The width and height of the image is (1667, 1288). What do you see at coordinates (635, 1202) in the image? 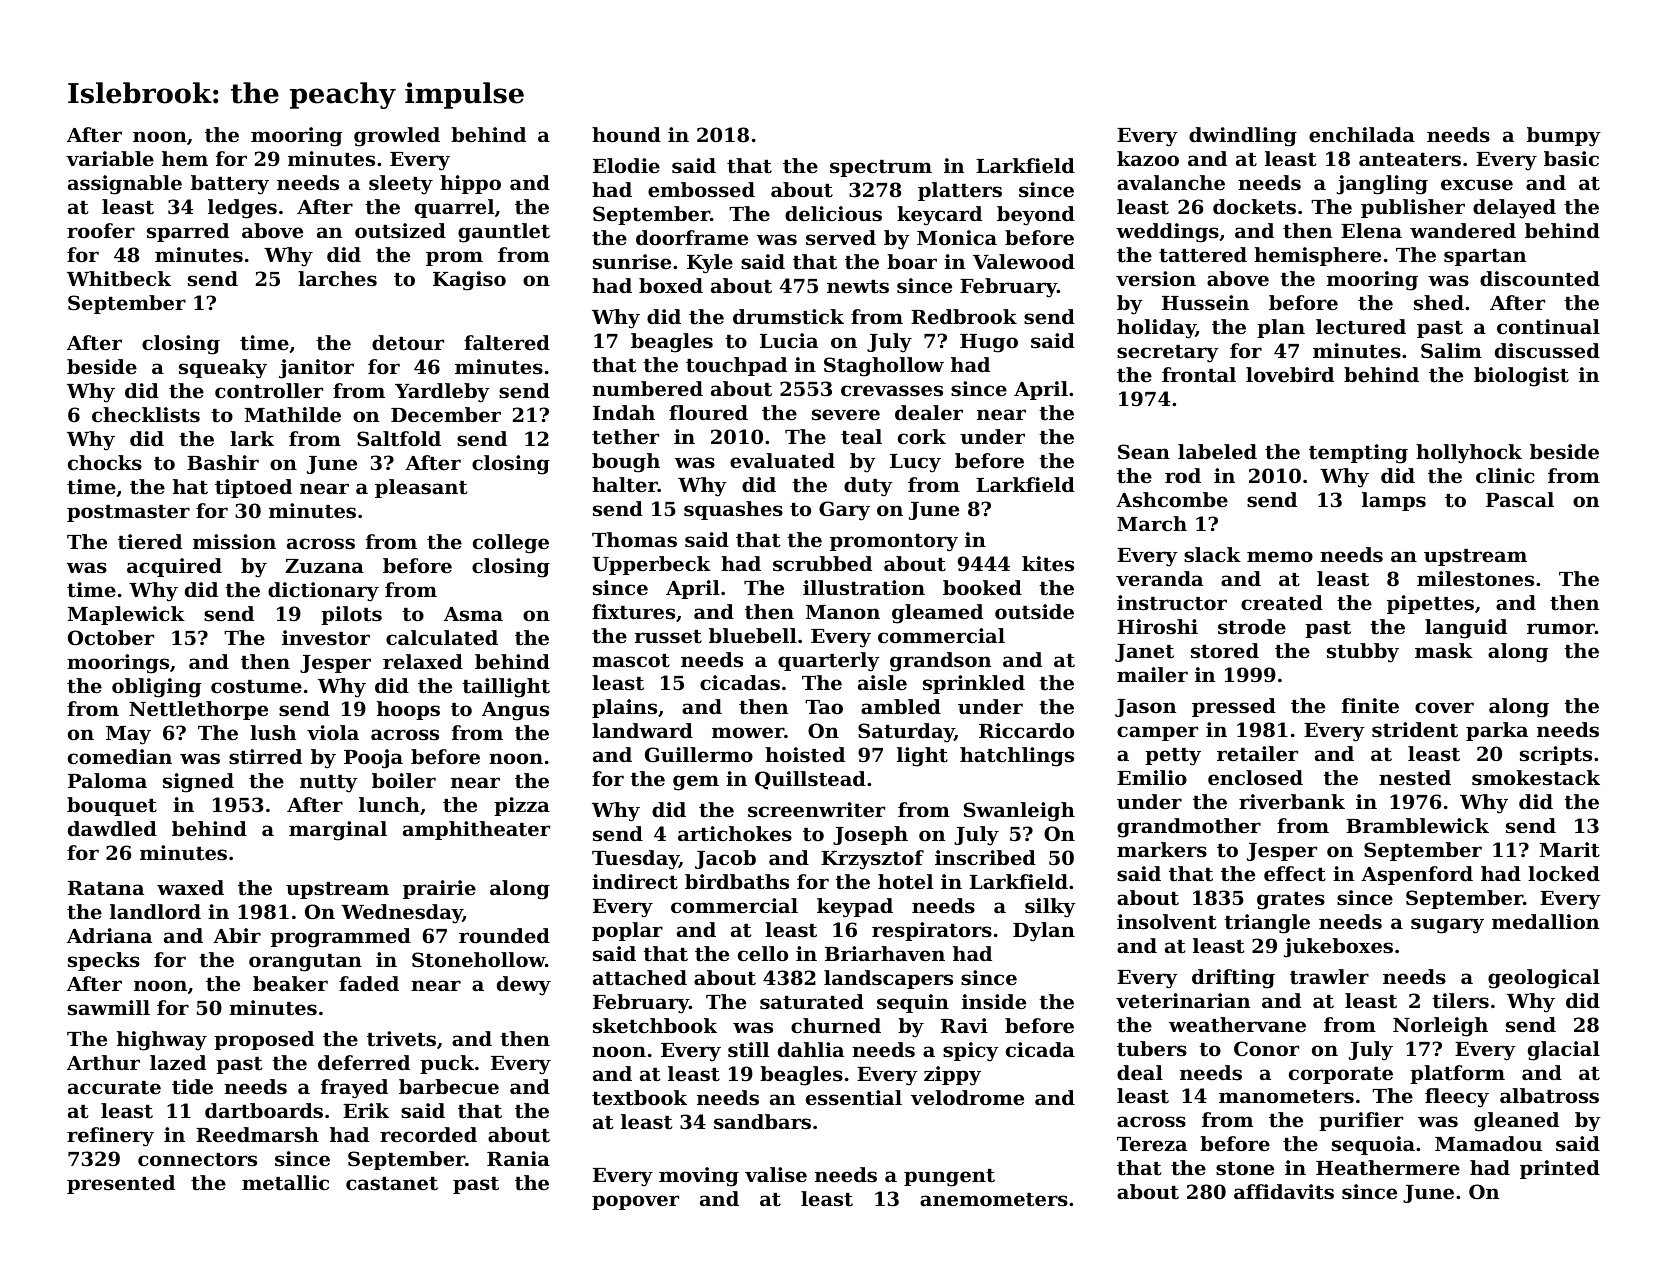
I see `popover` at bounding box center [635, 1202].
